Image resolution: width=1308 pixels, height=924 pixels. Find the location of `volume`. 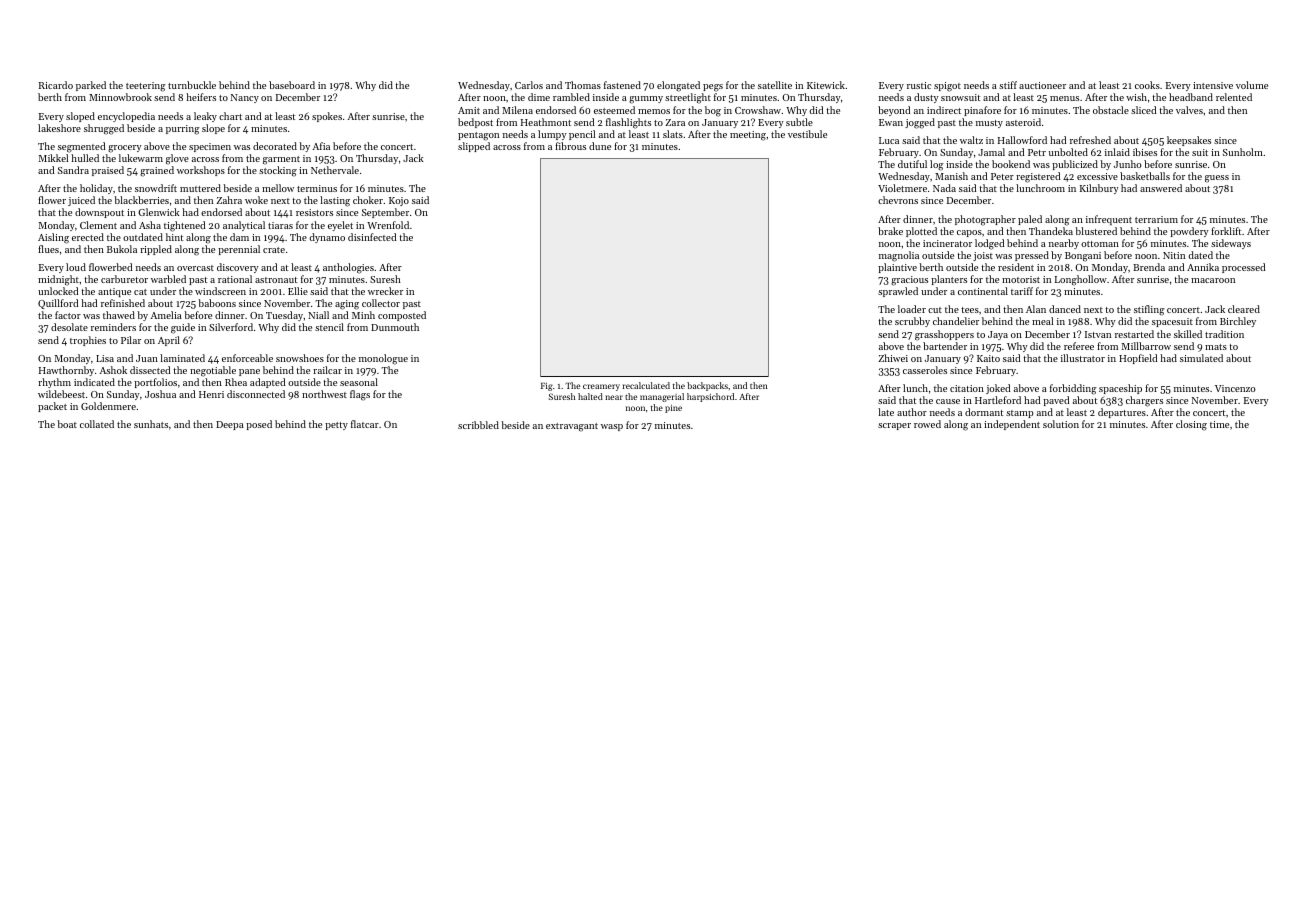

volume is located at coordinates (1252, 85).
